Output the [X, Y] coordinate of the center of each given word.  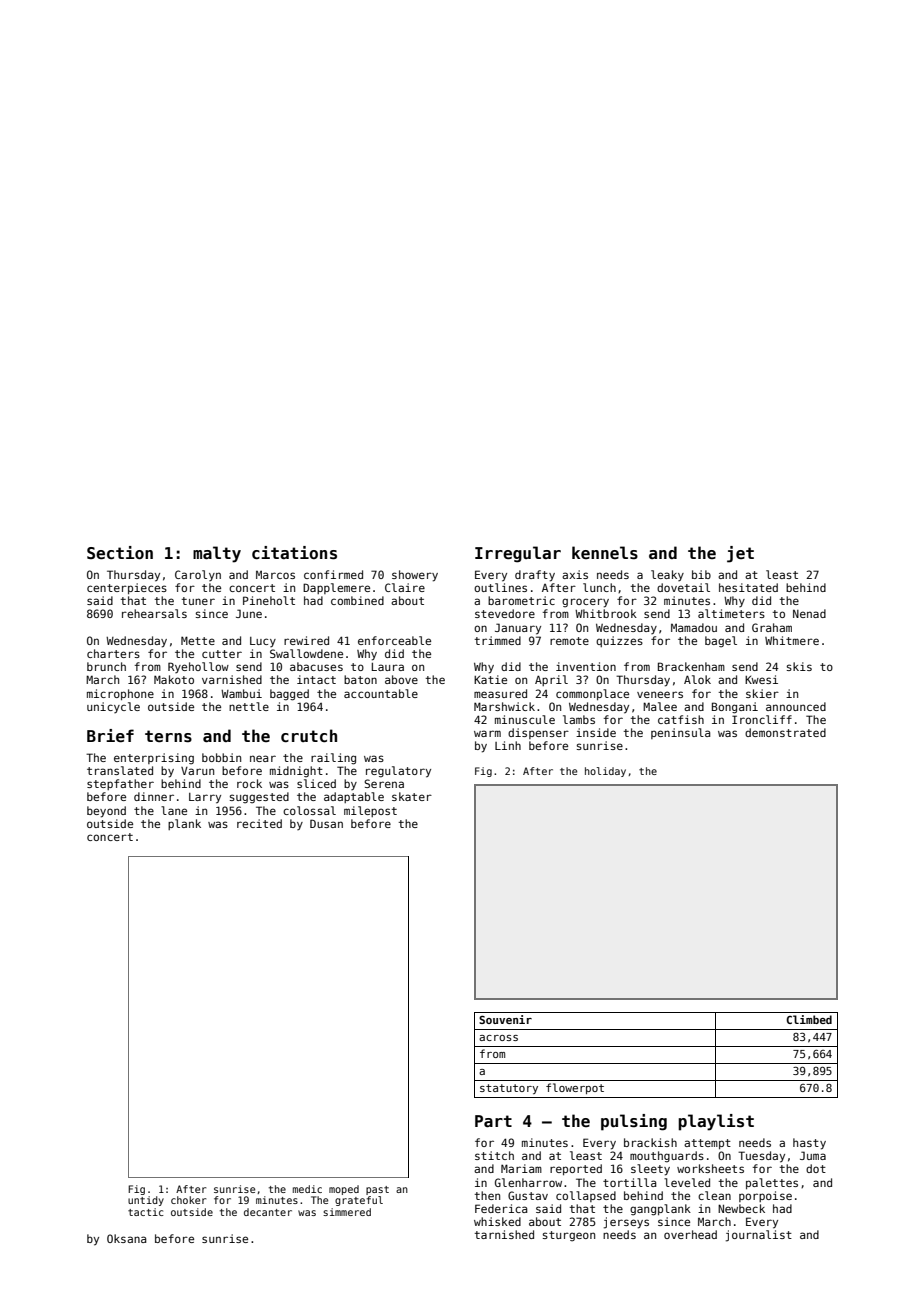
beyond [106, 812]
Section [120, 553]
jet [740, 554]
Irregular [518, 554]
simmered [347, 1212]
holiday [605, 772]
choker [188, 1200]
